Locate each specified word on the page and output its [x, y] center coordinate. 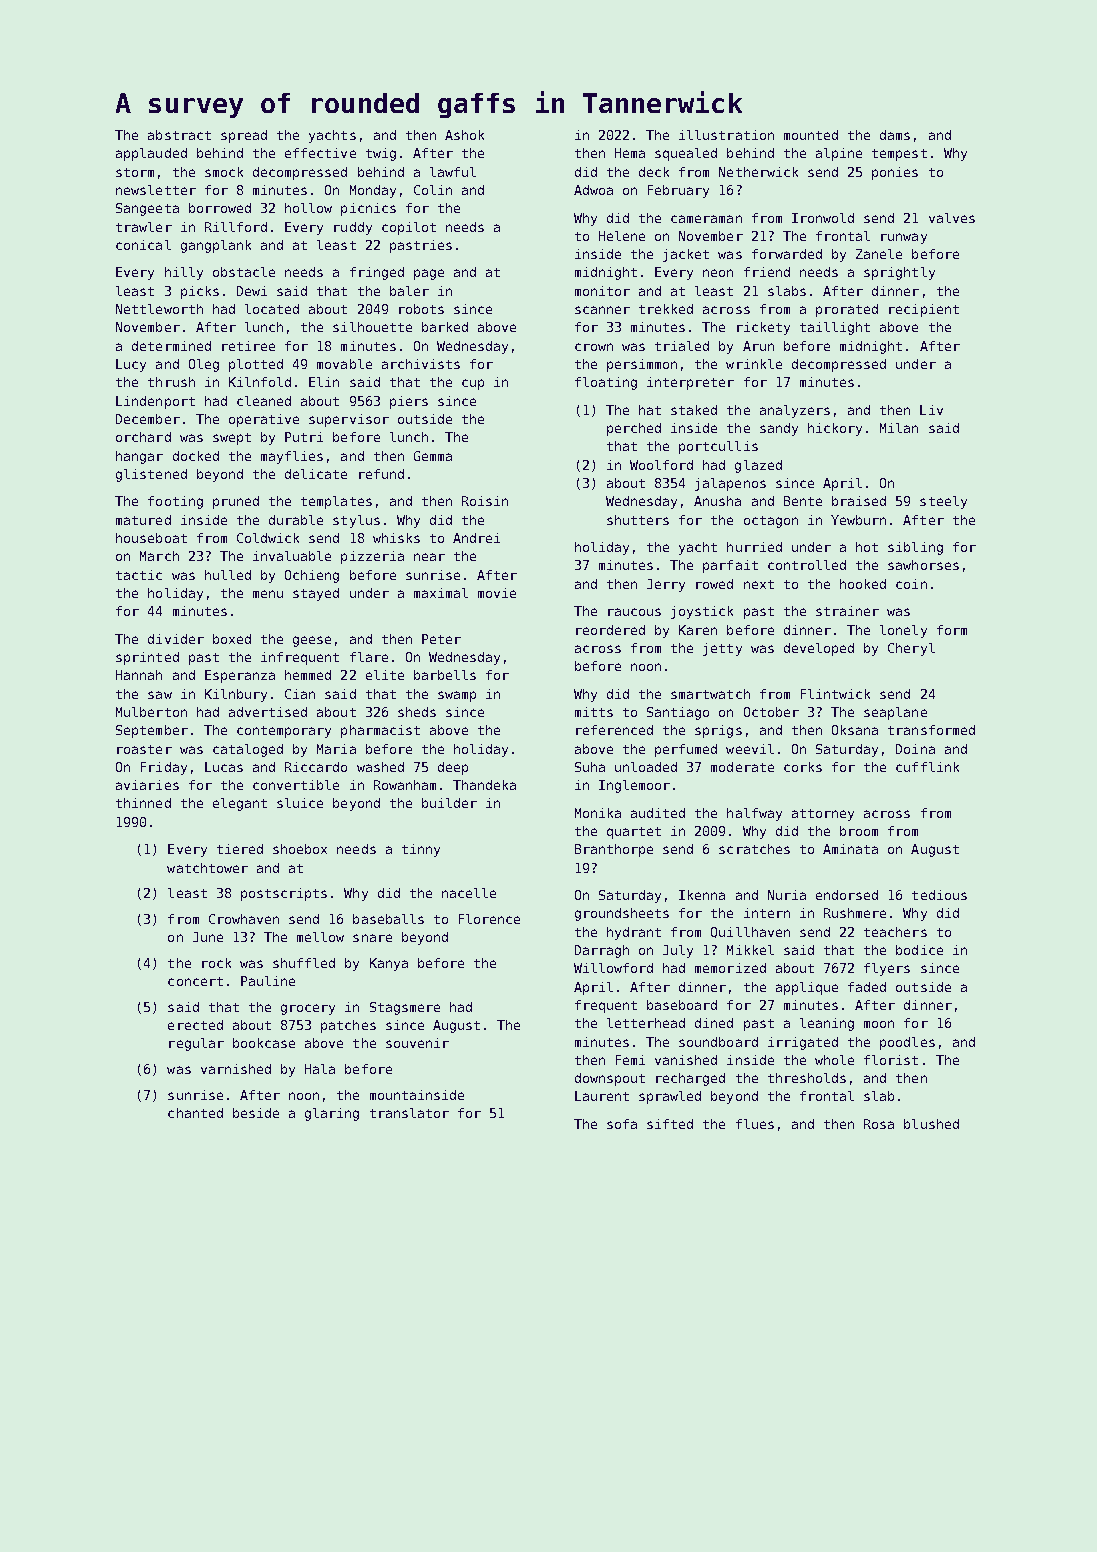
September [152, 731]
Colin [433, 190]
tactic [139, 575]
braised [859, 501]
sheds [417, 712]
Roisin [485, 501]
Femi [630, 1060]
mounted [811, 135]
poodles [907, 1043]
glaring [332, 1114]
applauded [151, 154]
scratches [754, 849]
